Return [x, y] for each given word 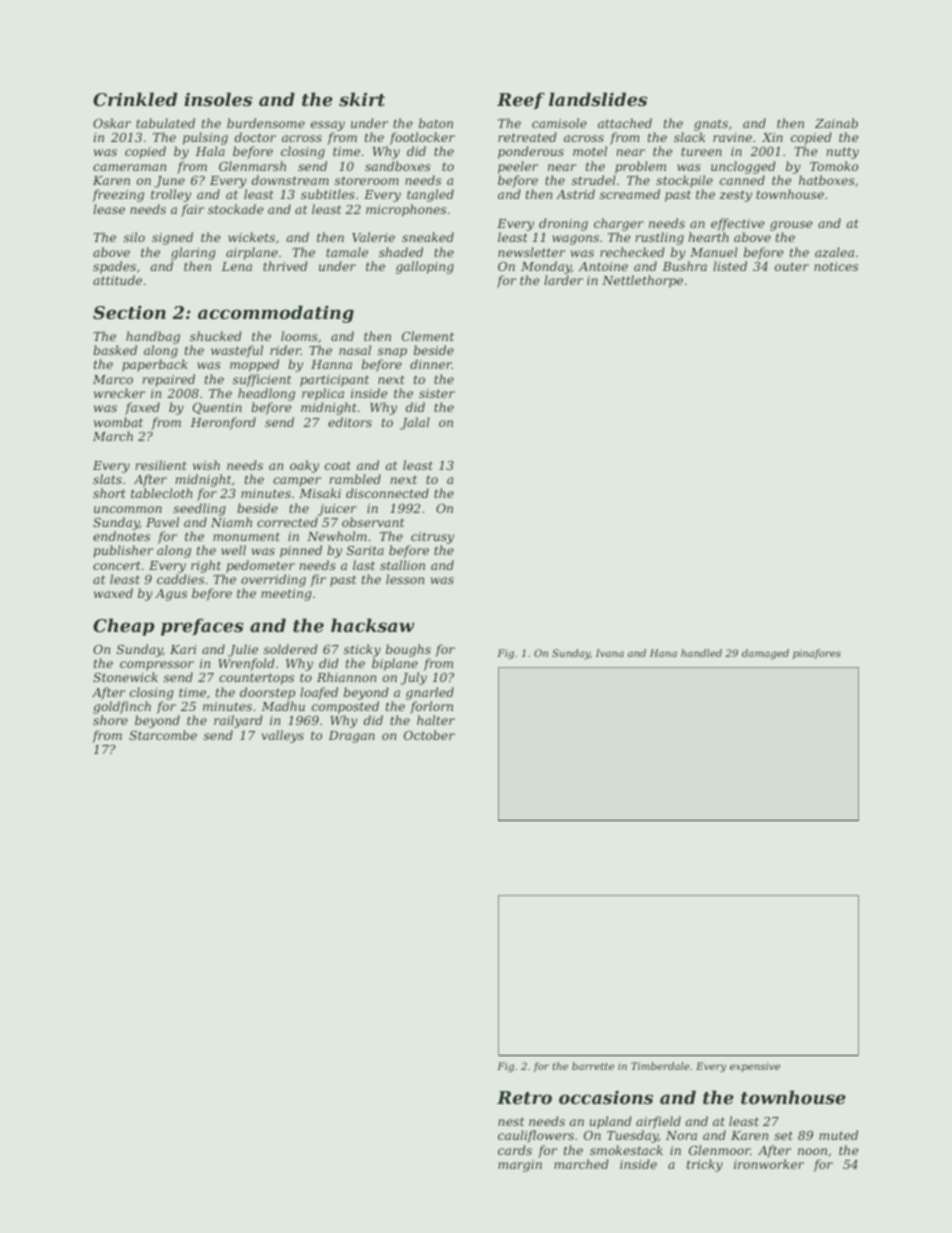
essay [328, 126]
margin [520, 1166]
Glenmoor [720, 1150]
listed [730, 266]
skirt [362, 99]
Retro [524, 1097]
